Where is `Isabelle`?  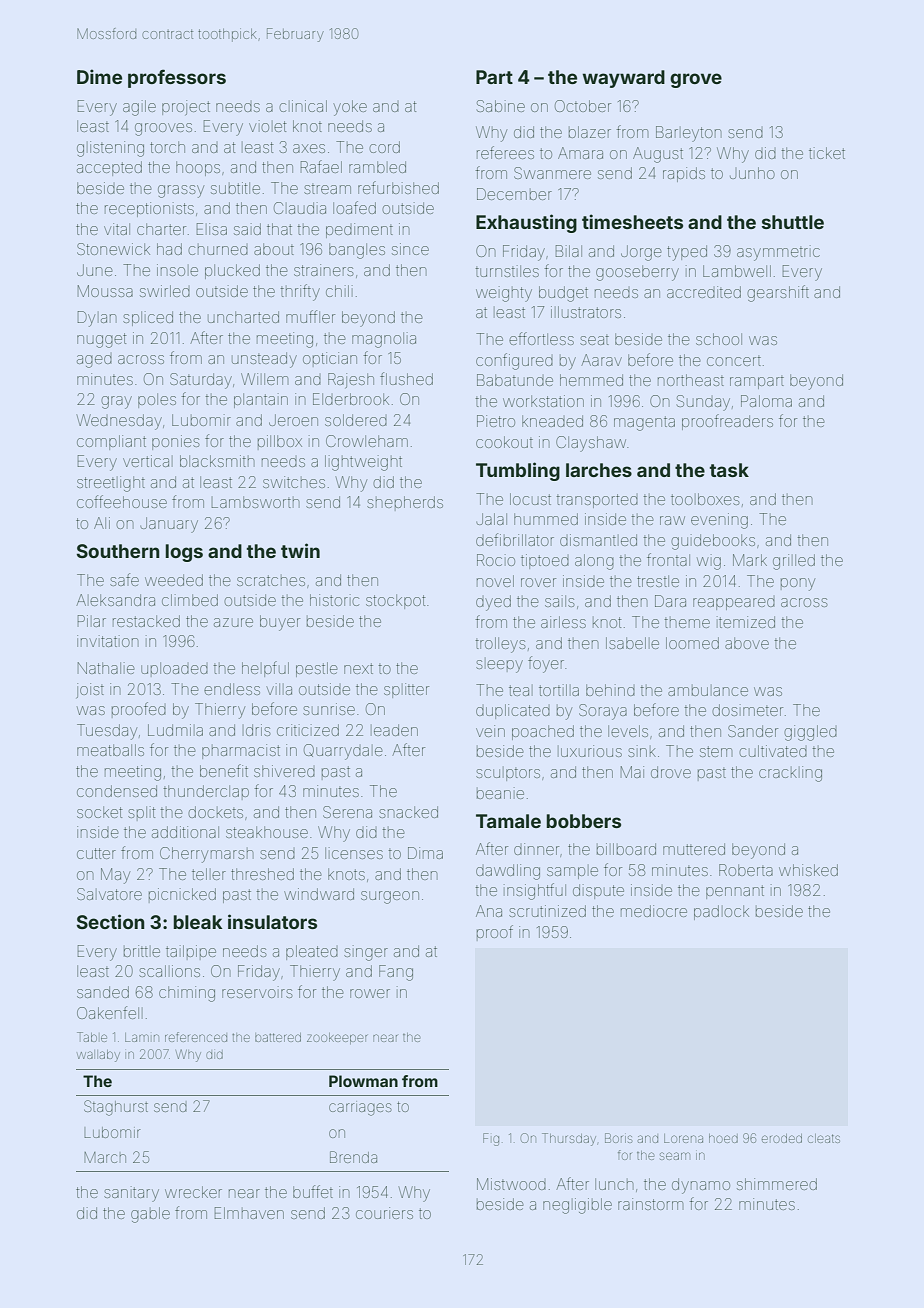 Isabelle is located at coordinates (632, 643).
